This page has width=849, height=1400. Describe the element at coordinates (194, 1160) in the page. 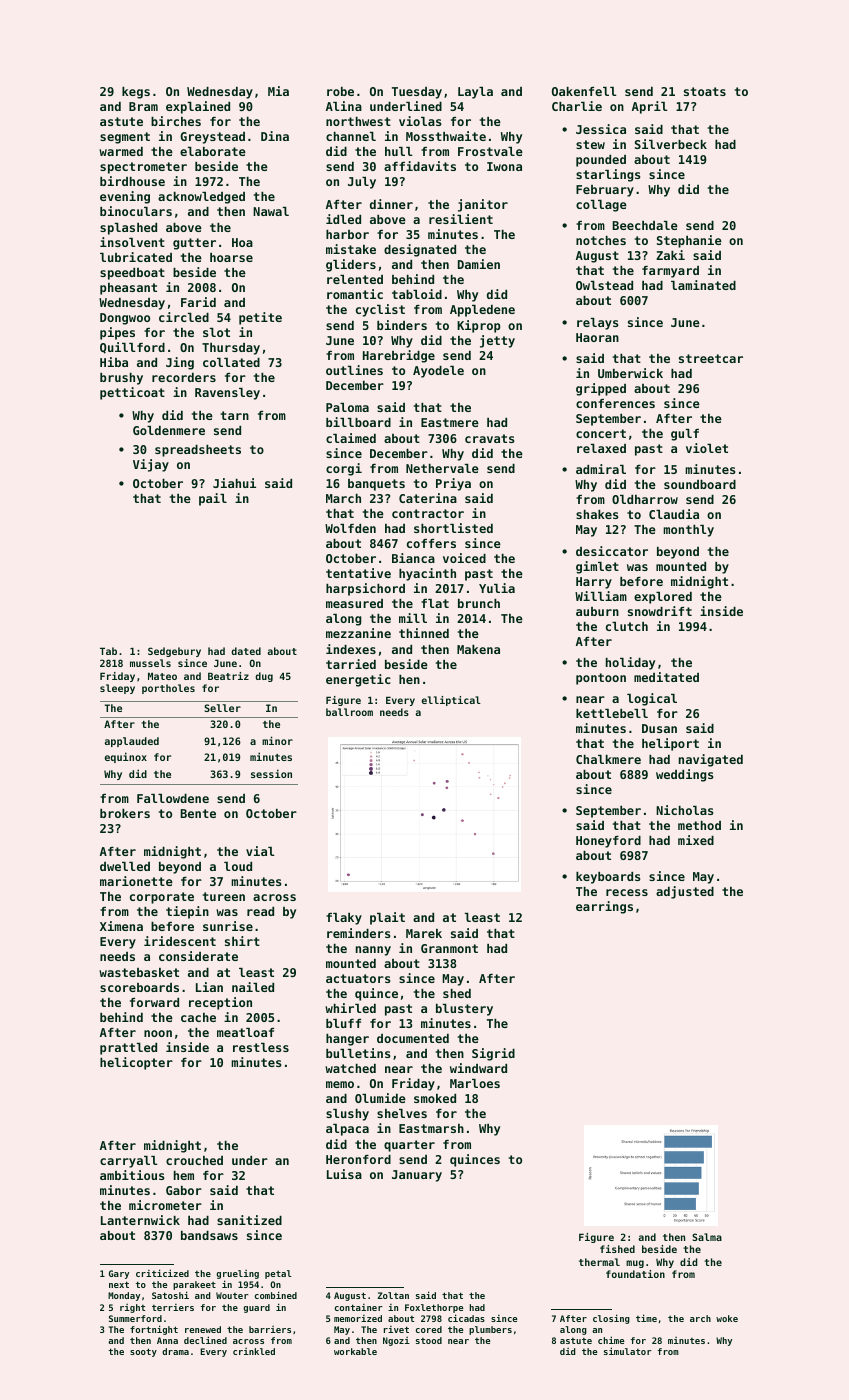

I see `crouched` at that location.
